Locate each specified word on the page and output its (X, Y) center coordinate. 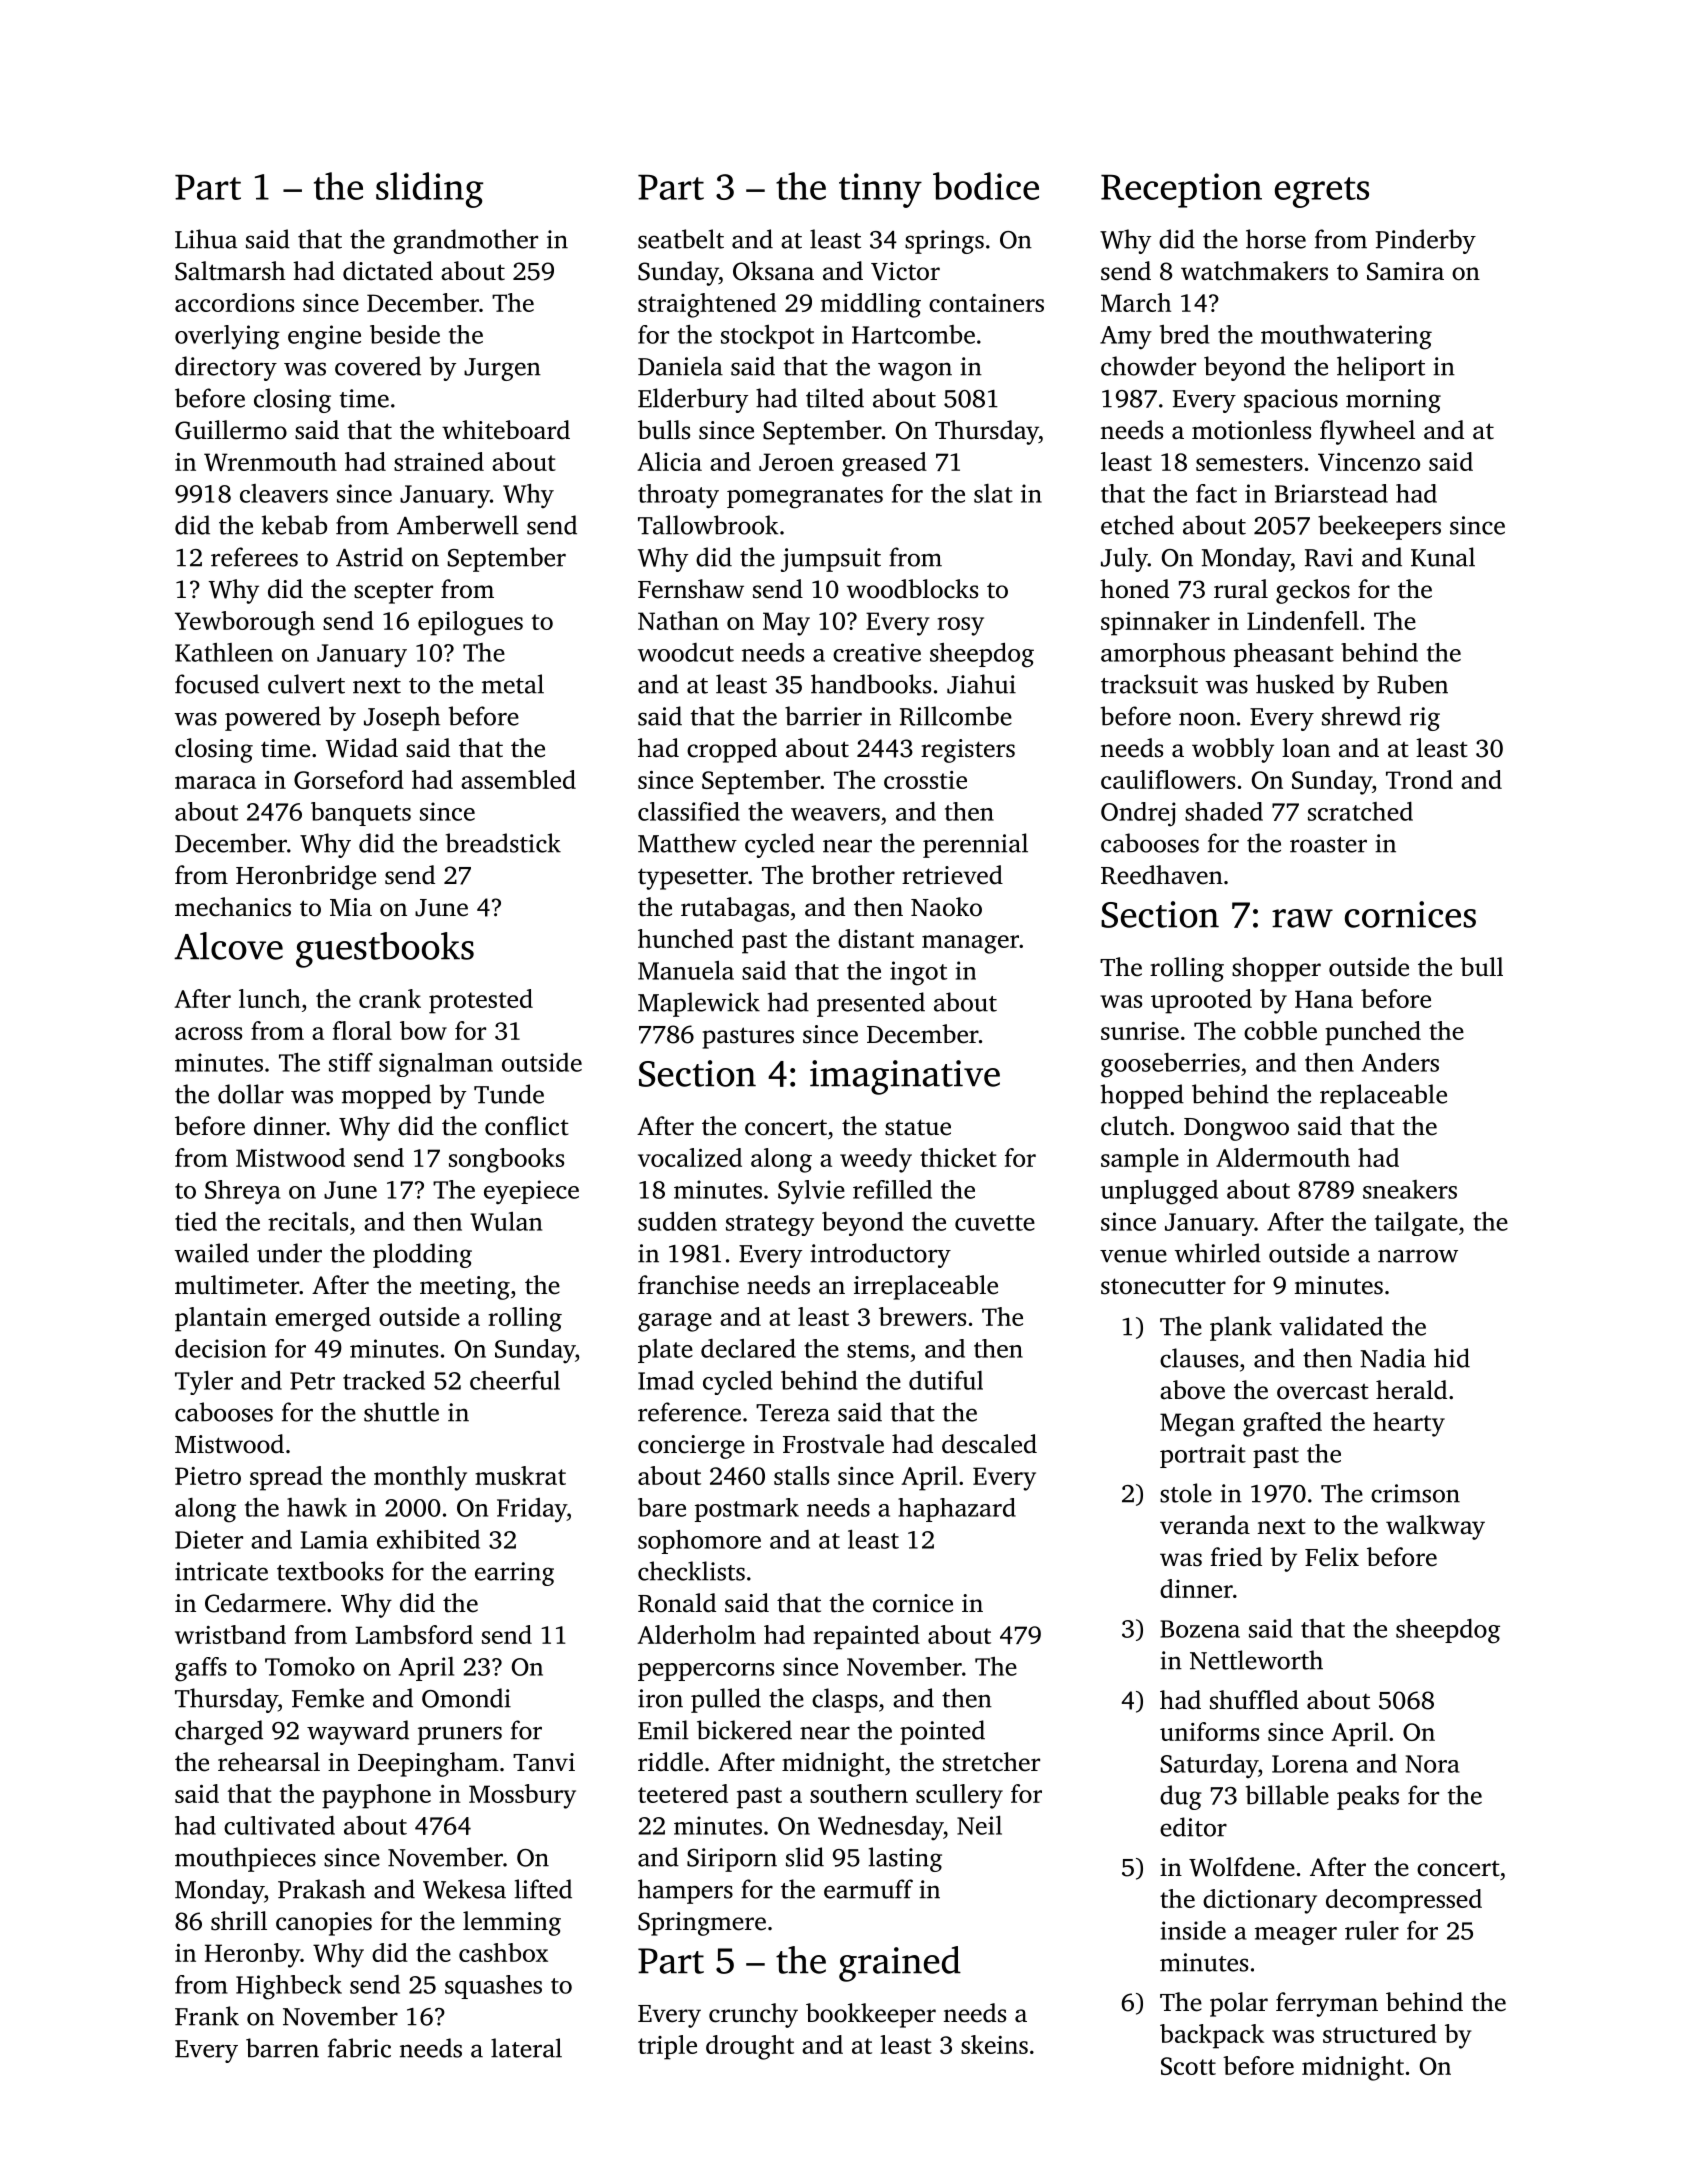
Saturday (1209, 1766)
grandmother (465, 241)
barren (282, 2048)
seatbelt (681, 239)
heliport (1381, 368)
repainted (866, 1637)
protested (481, 1001)
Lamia (334, 1539)
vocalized (690, 1157)
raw (1302, 918)
